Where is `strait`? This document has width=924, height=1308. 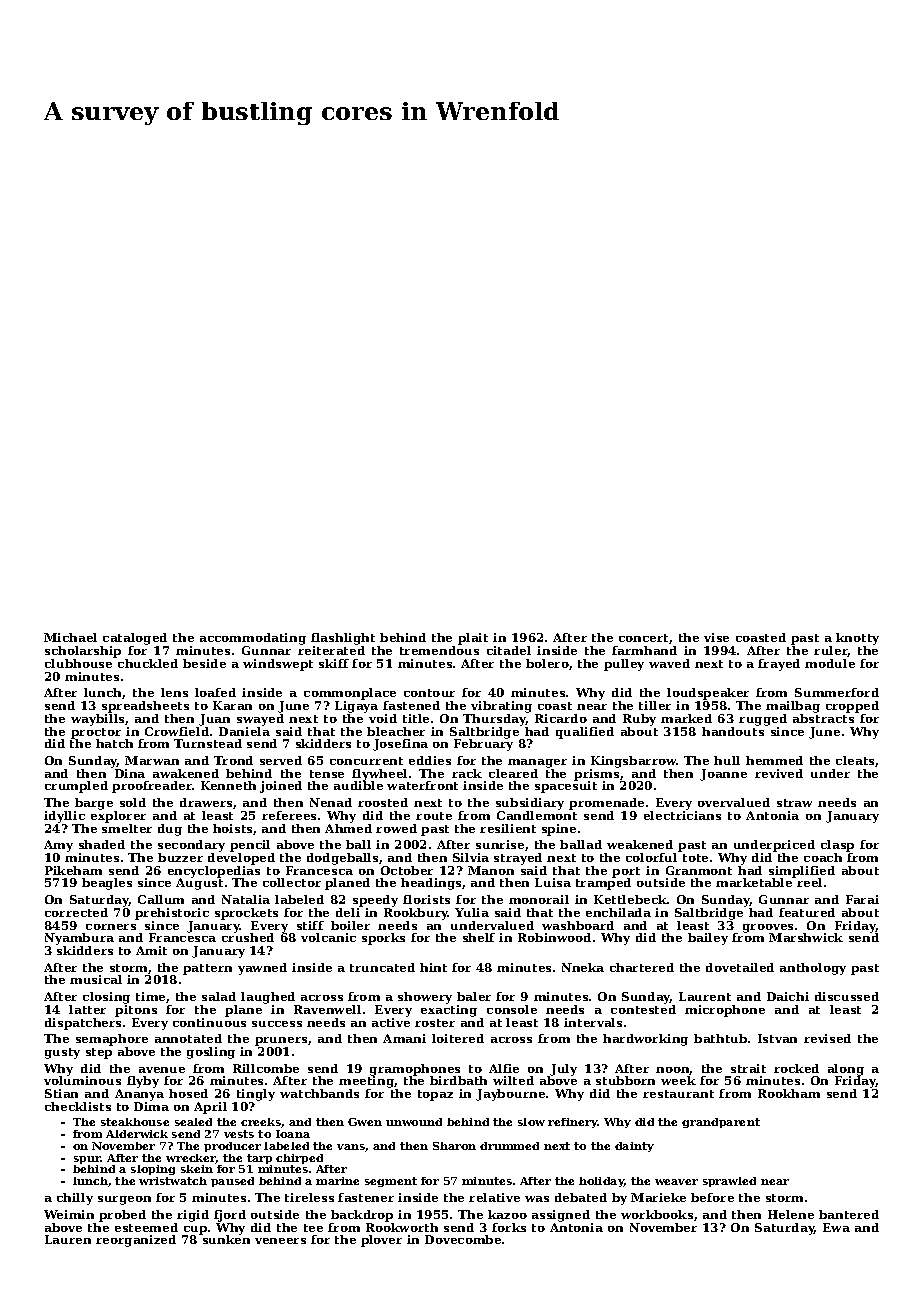 strait is located at coordinates (748, 1068).
